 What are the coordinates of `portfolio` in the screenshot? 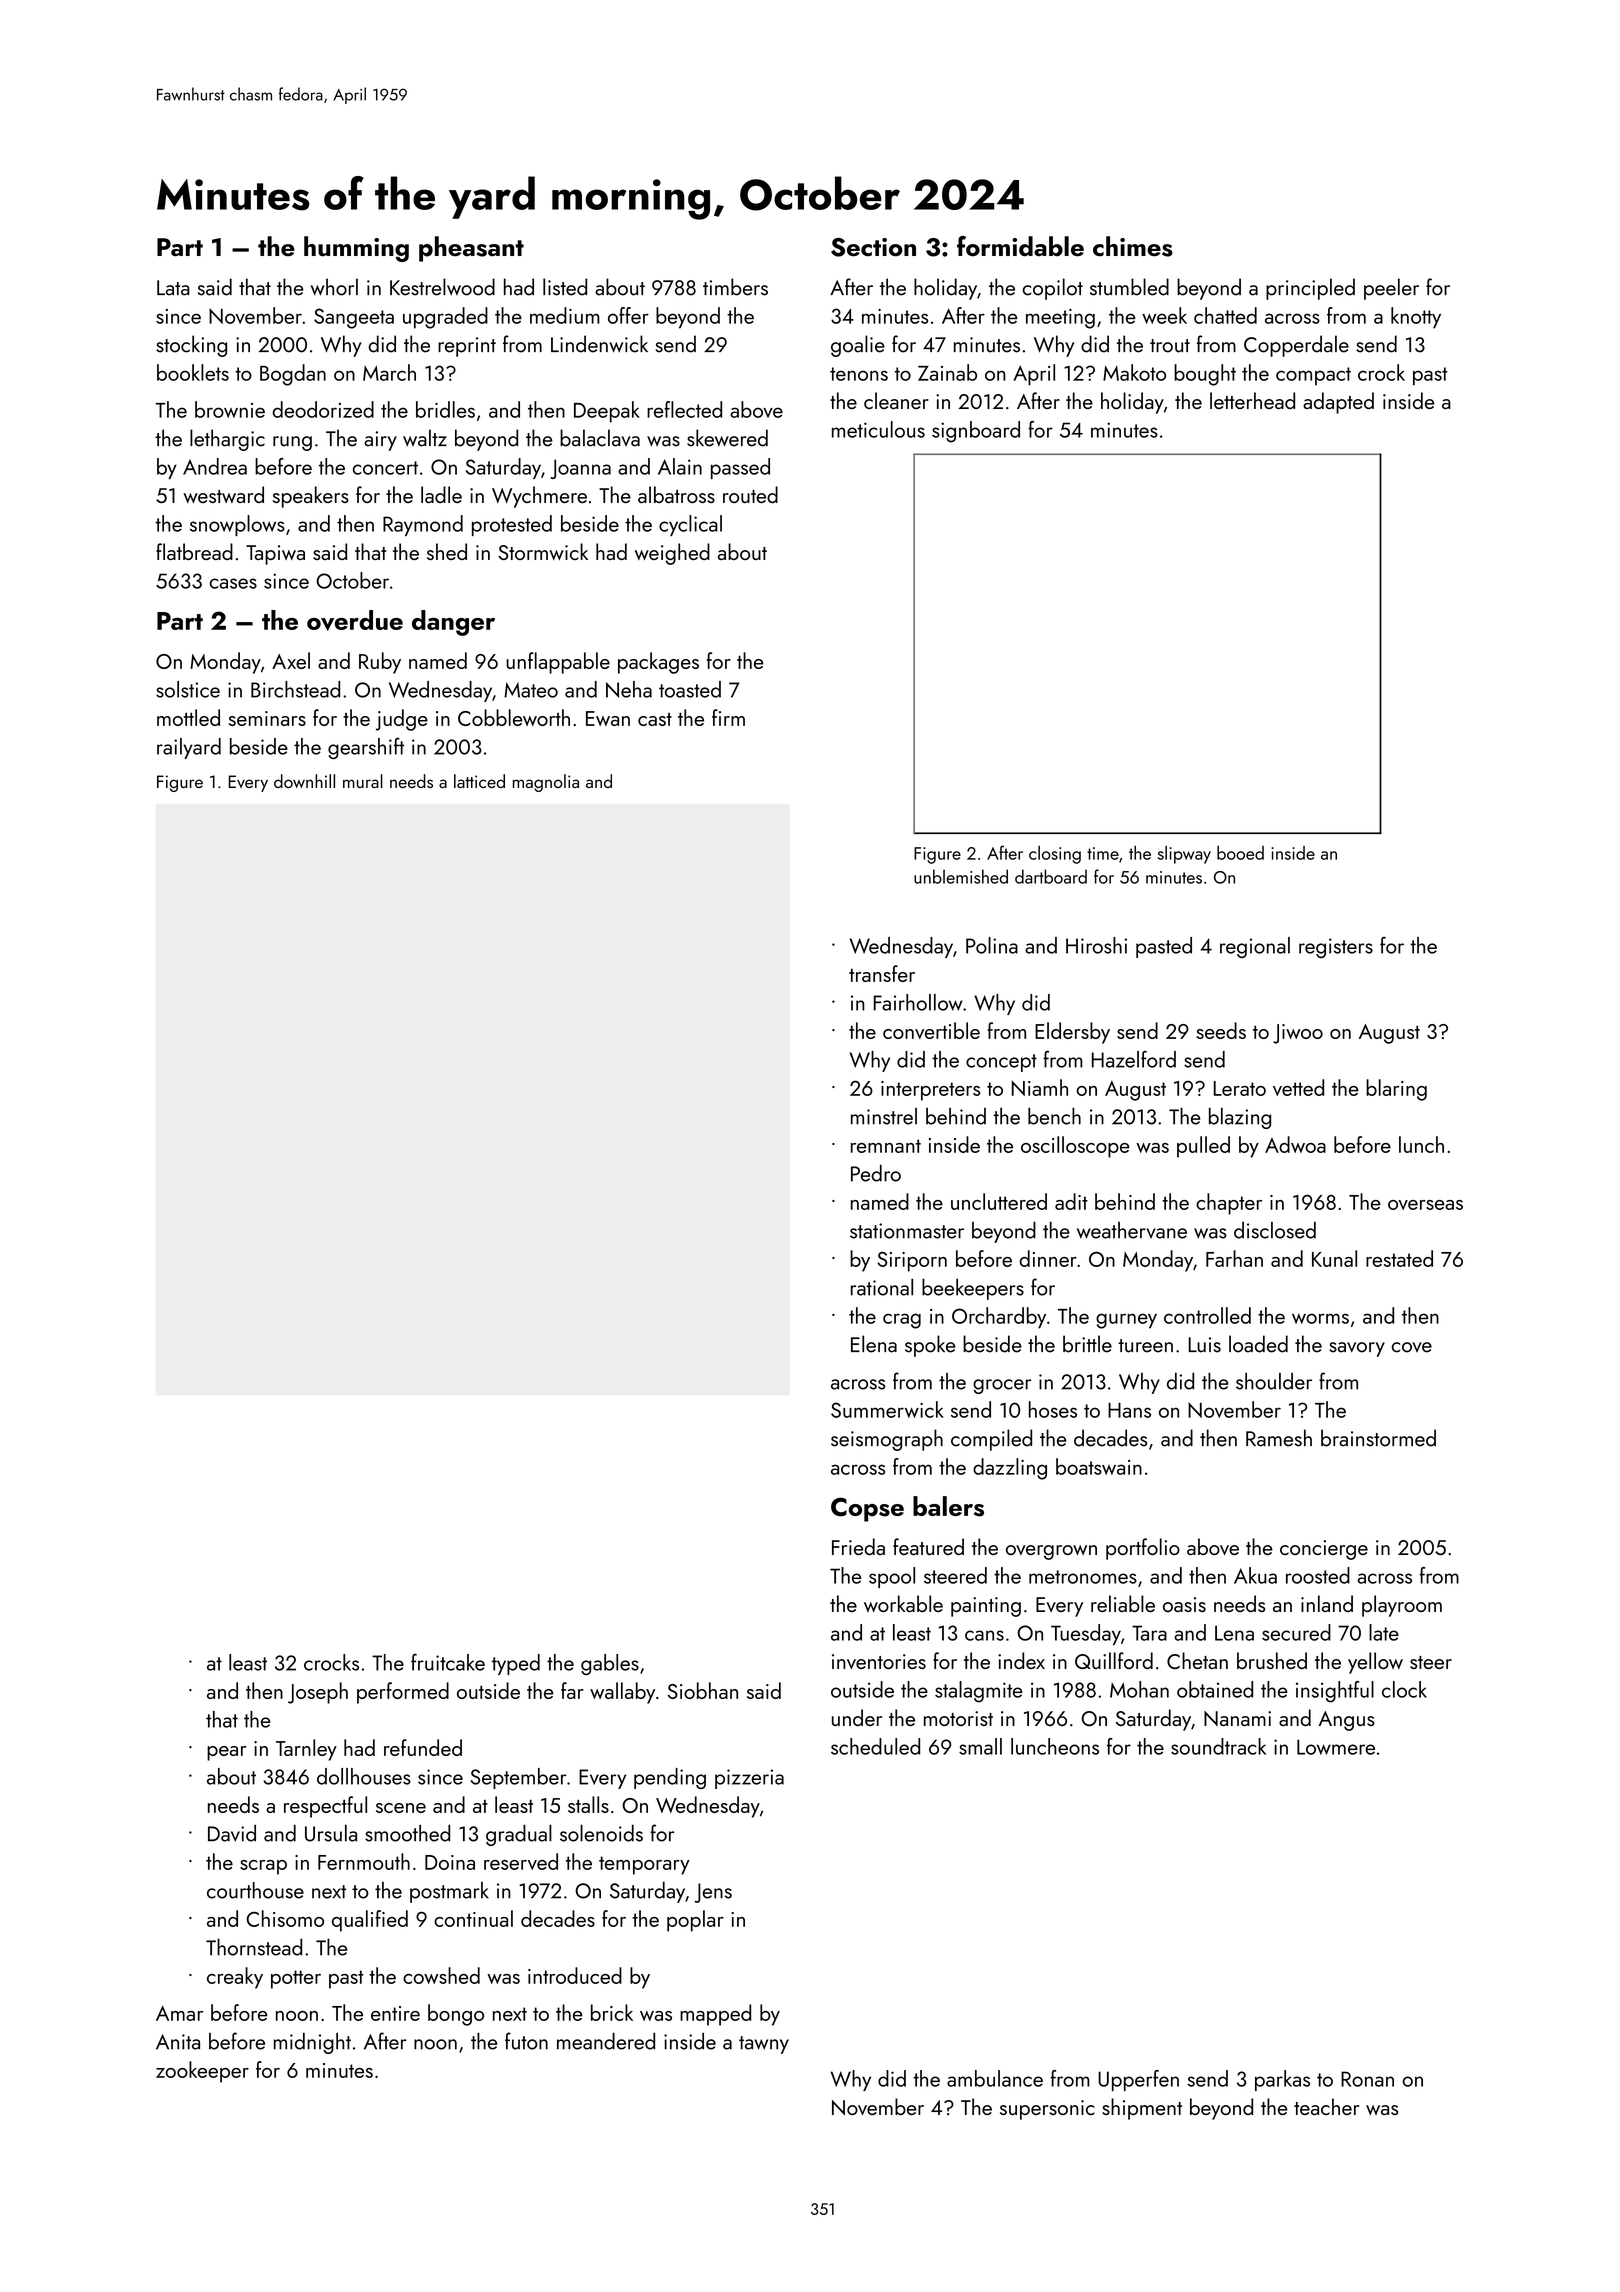 It's located at (1143, 1549).
